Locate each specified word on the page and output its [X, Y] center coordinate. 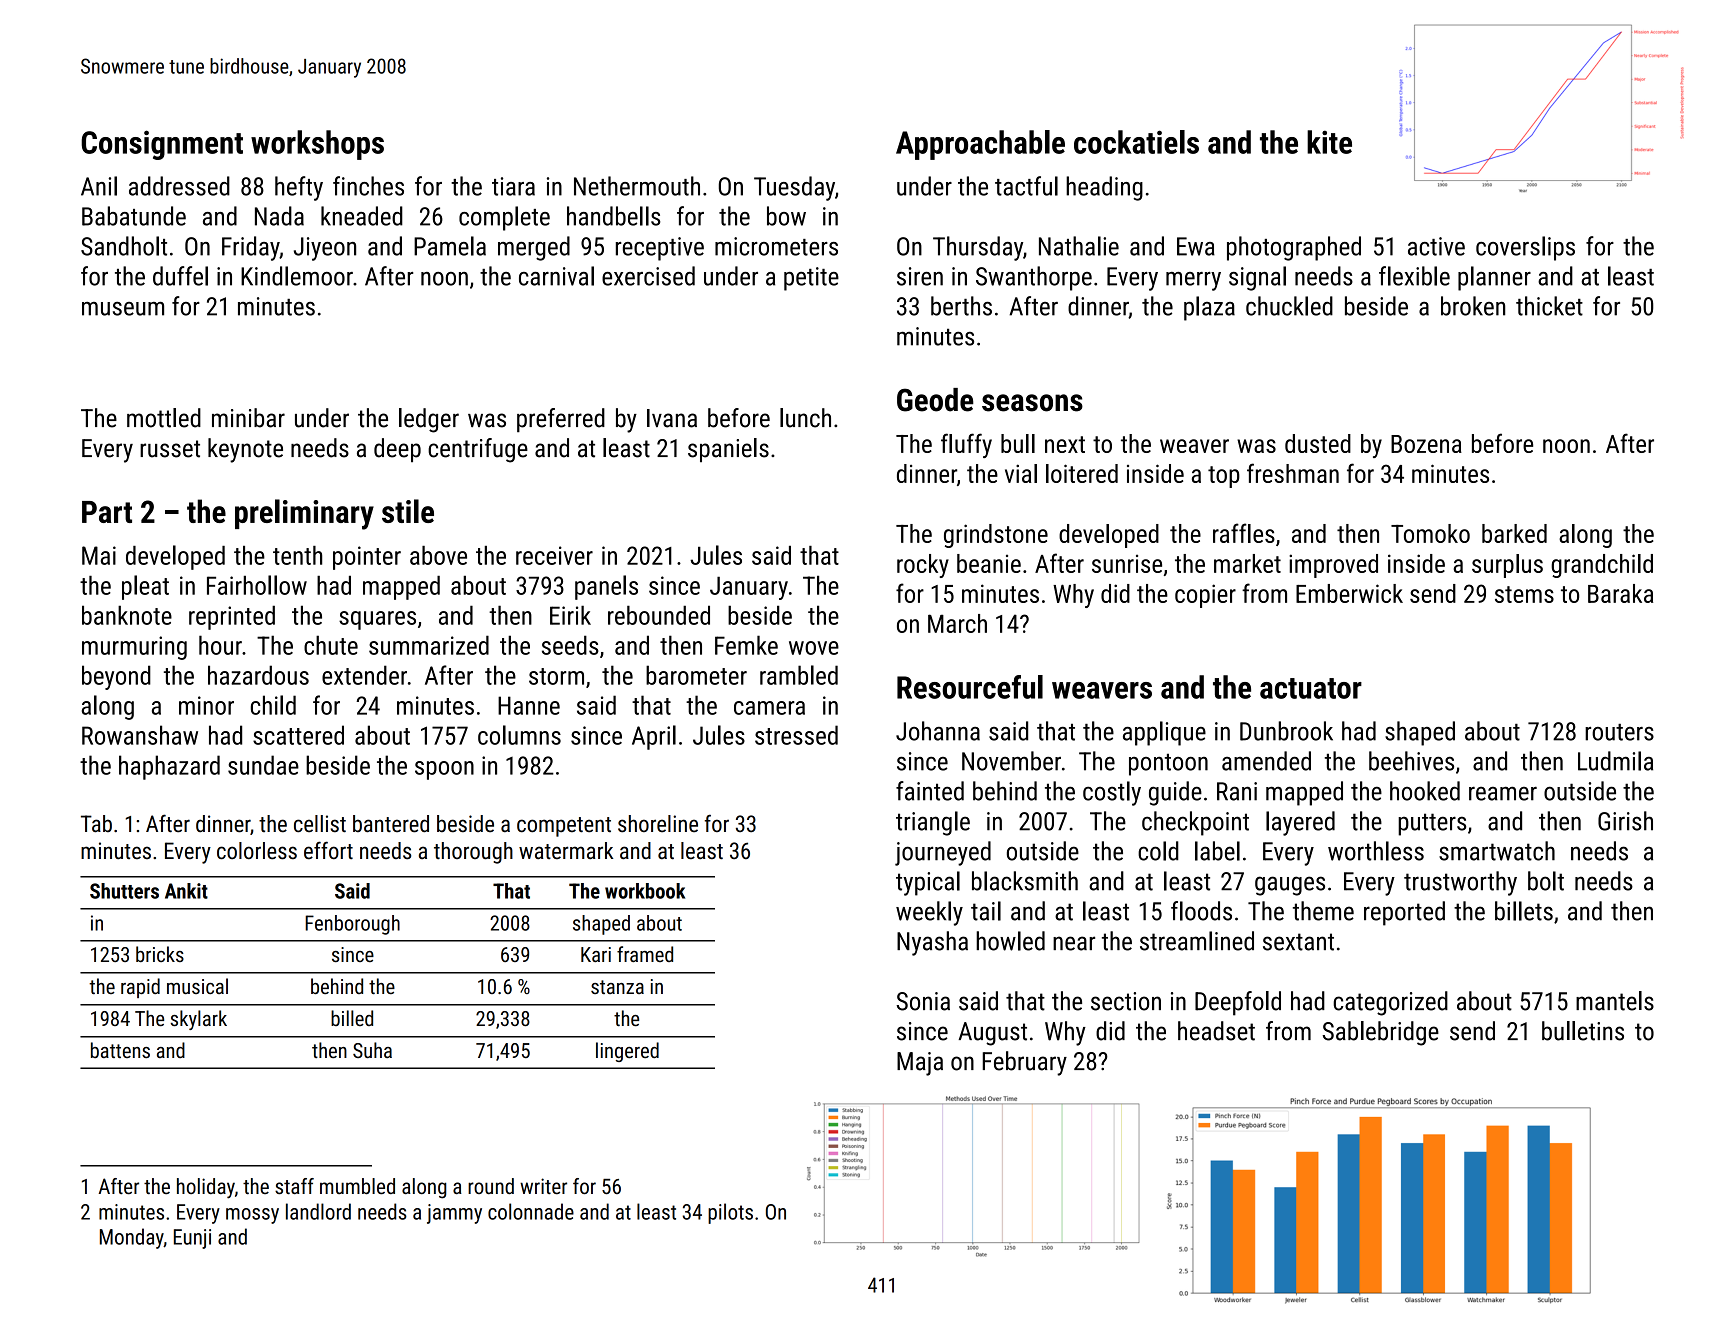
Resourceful [970, 687]
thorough [473, 853]
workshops [317, 145]
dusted [1318, 443]
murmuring [134, 648]
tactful [1026, 186]
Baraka [1620, 593]
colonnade [531, 1211]
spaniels [728, 450]
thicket [1549, 306]
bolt [1546, 881]
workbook [645, 891]
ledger [429, 420]
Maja [920, 1064]
